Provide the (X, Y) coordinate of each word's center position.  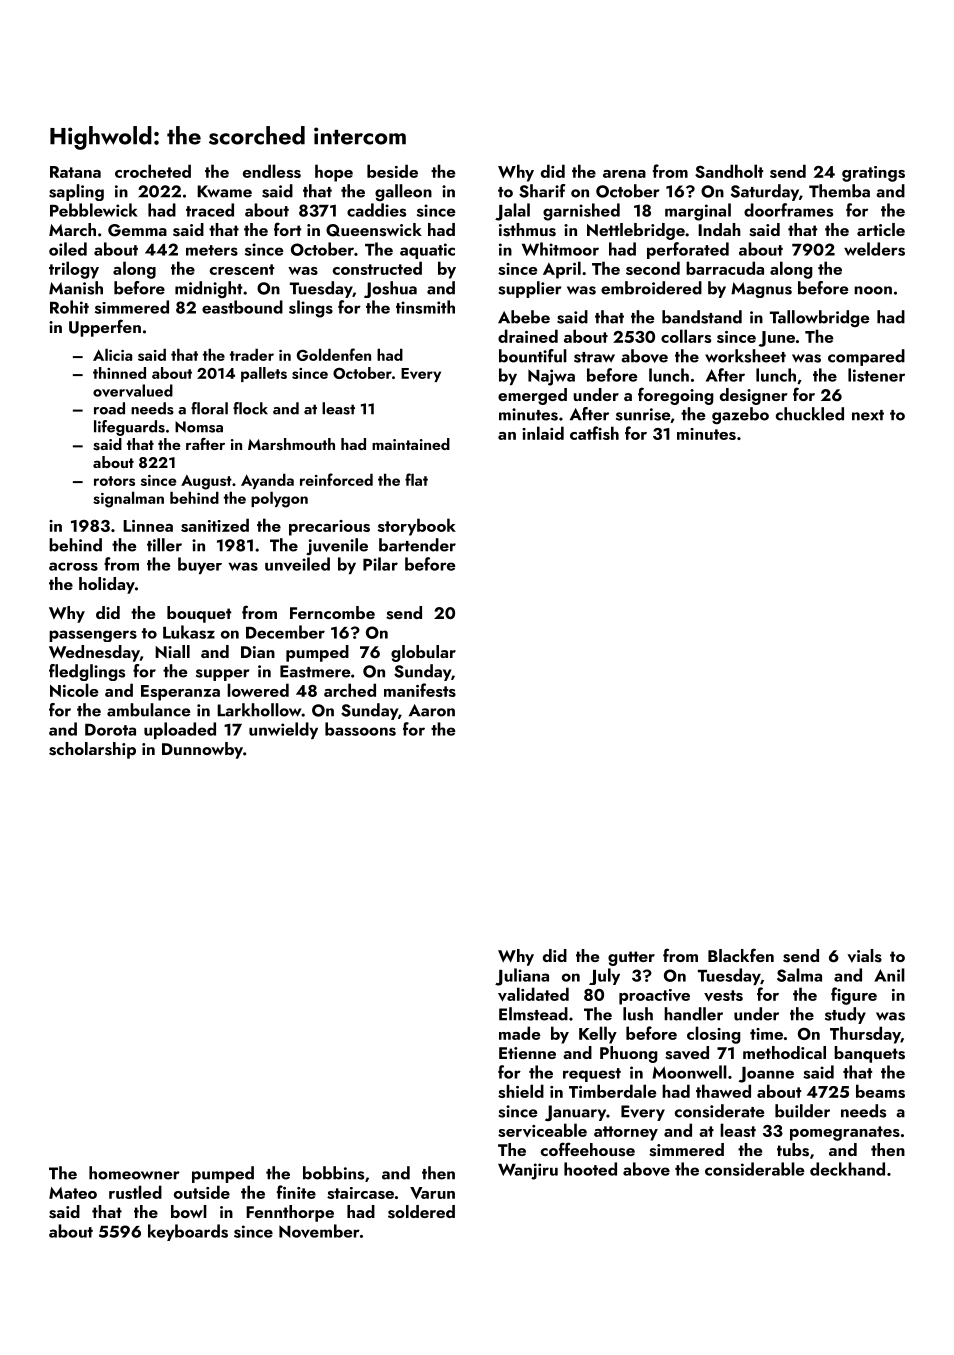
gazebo (740, 415)
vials (864, 956)
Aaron (432, 710)
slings (311, 309)
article (881, 229)
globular (423, 653)
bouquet (199, 614)
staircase (360, 1193)
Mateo (73, 1193)
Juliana (522, 977)
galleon (403, 192)
